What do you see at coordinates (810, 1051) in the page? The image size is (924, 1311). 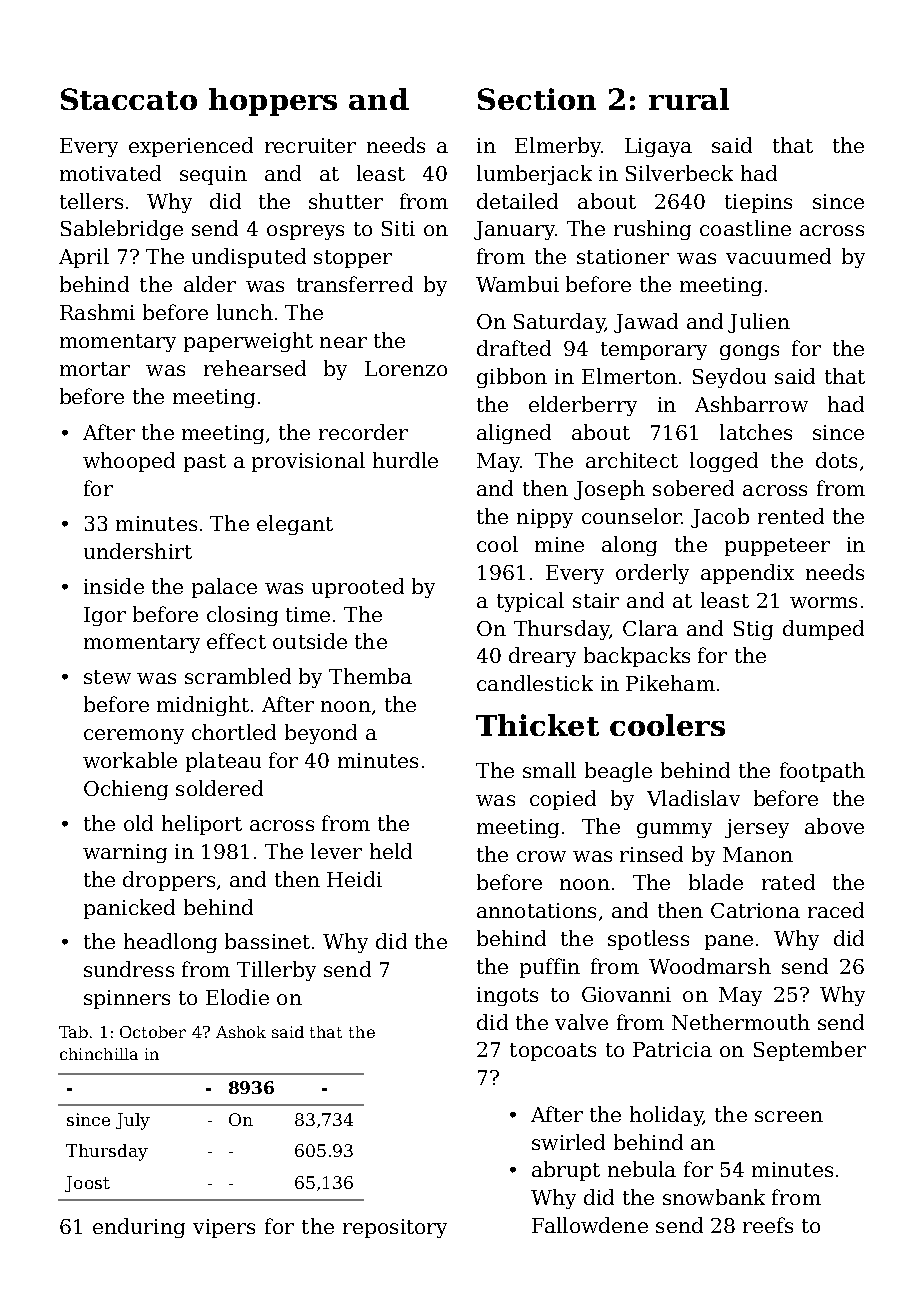 I see `September` at bounding box center [810, 1051].
